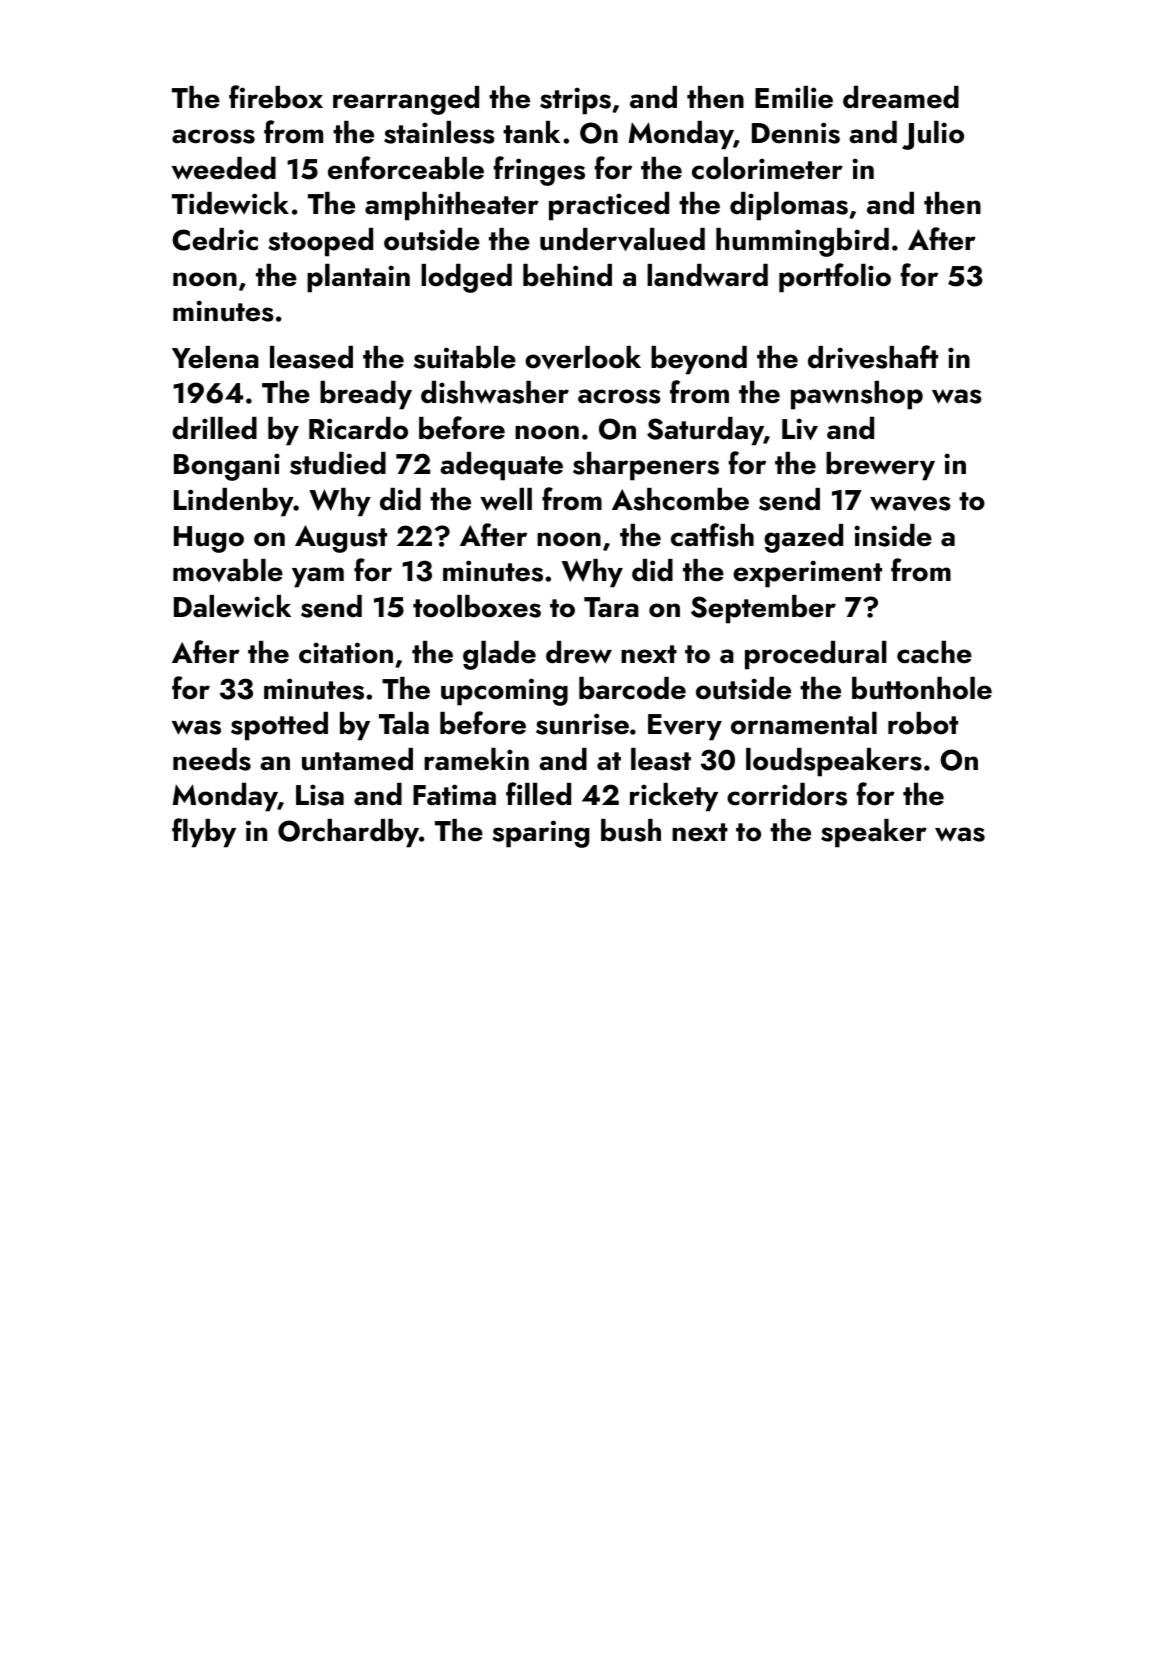 The image size is (1165, 1654). Describe the element at coordinates (767, 168) in the page. I see `colorimeter` at that location.
